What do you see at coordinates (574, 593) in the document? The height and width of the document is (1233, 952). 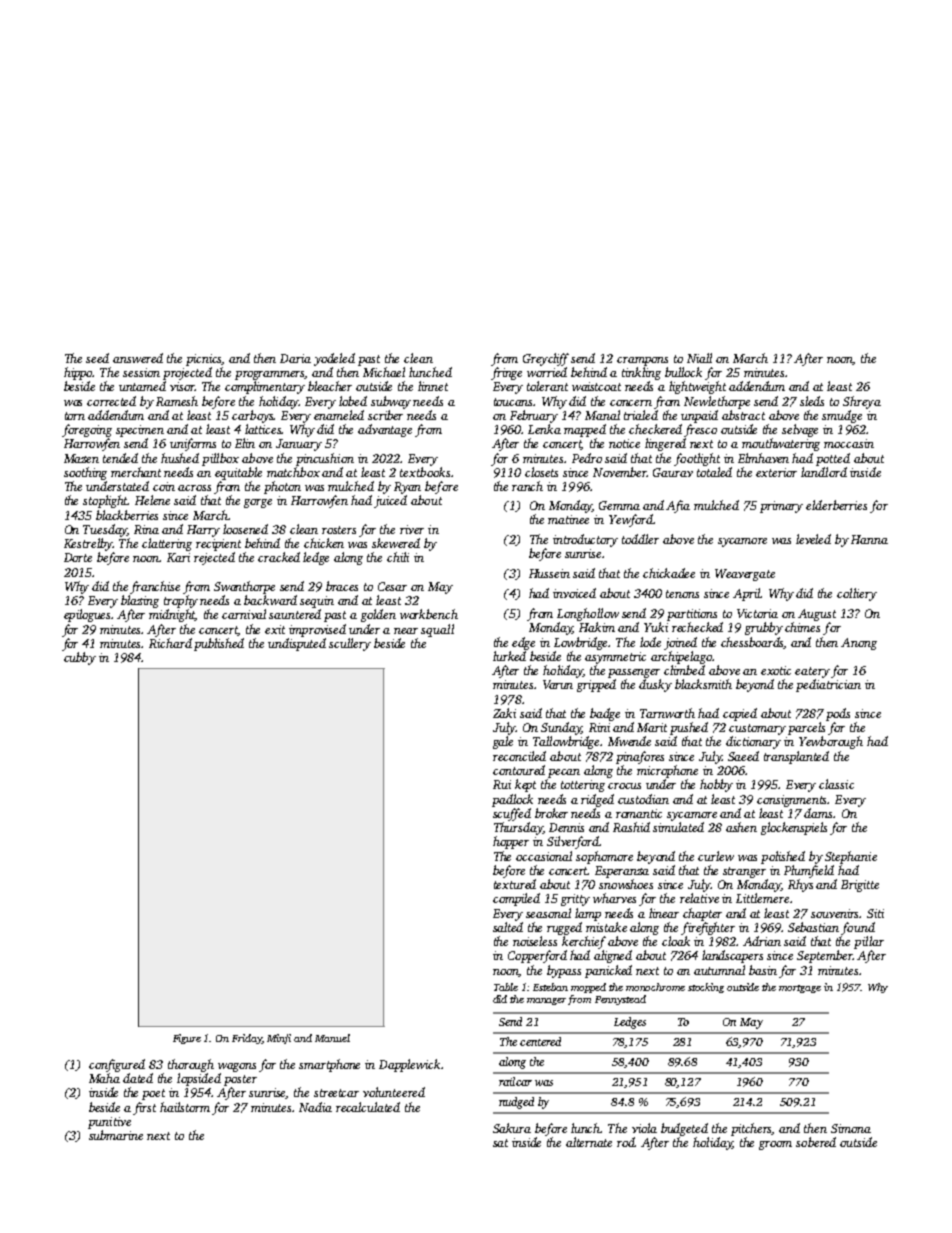 I see `invoiced` at bounding box center [574, 593].
